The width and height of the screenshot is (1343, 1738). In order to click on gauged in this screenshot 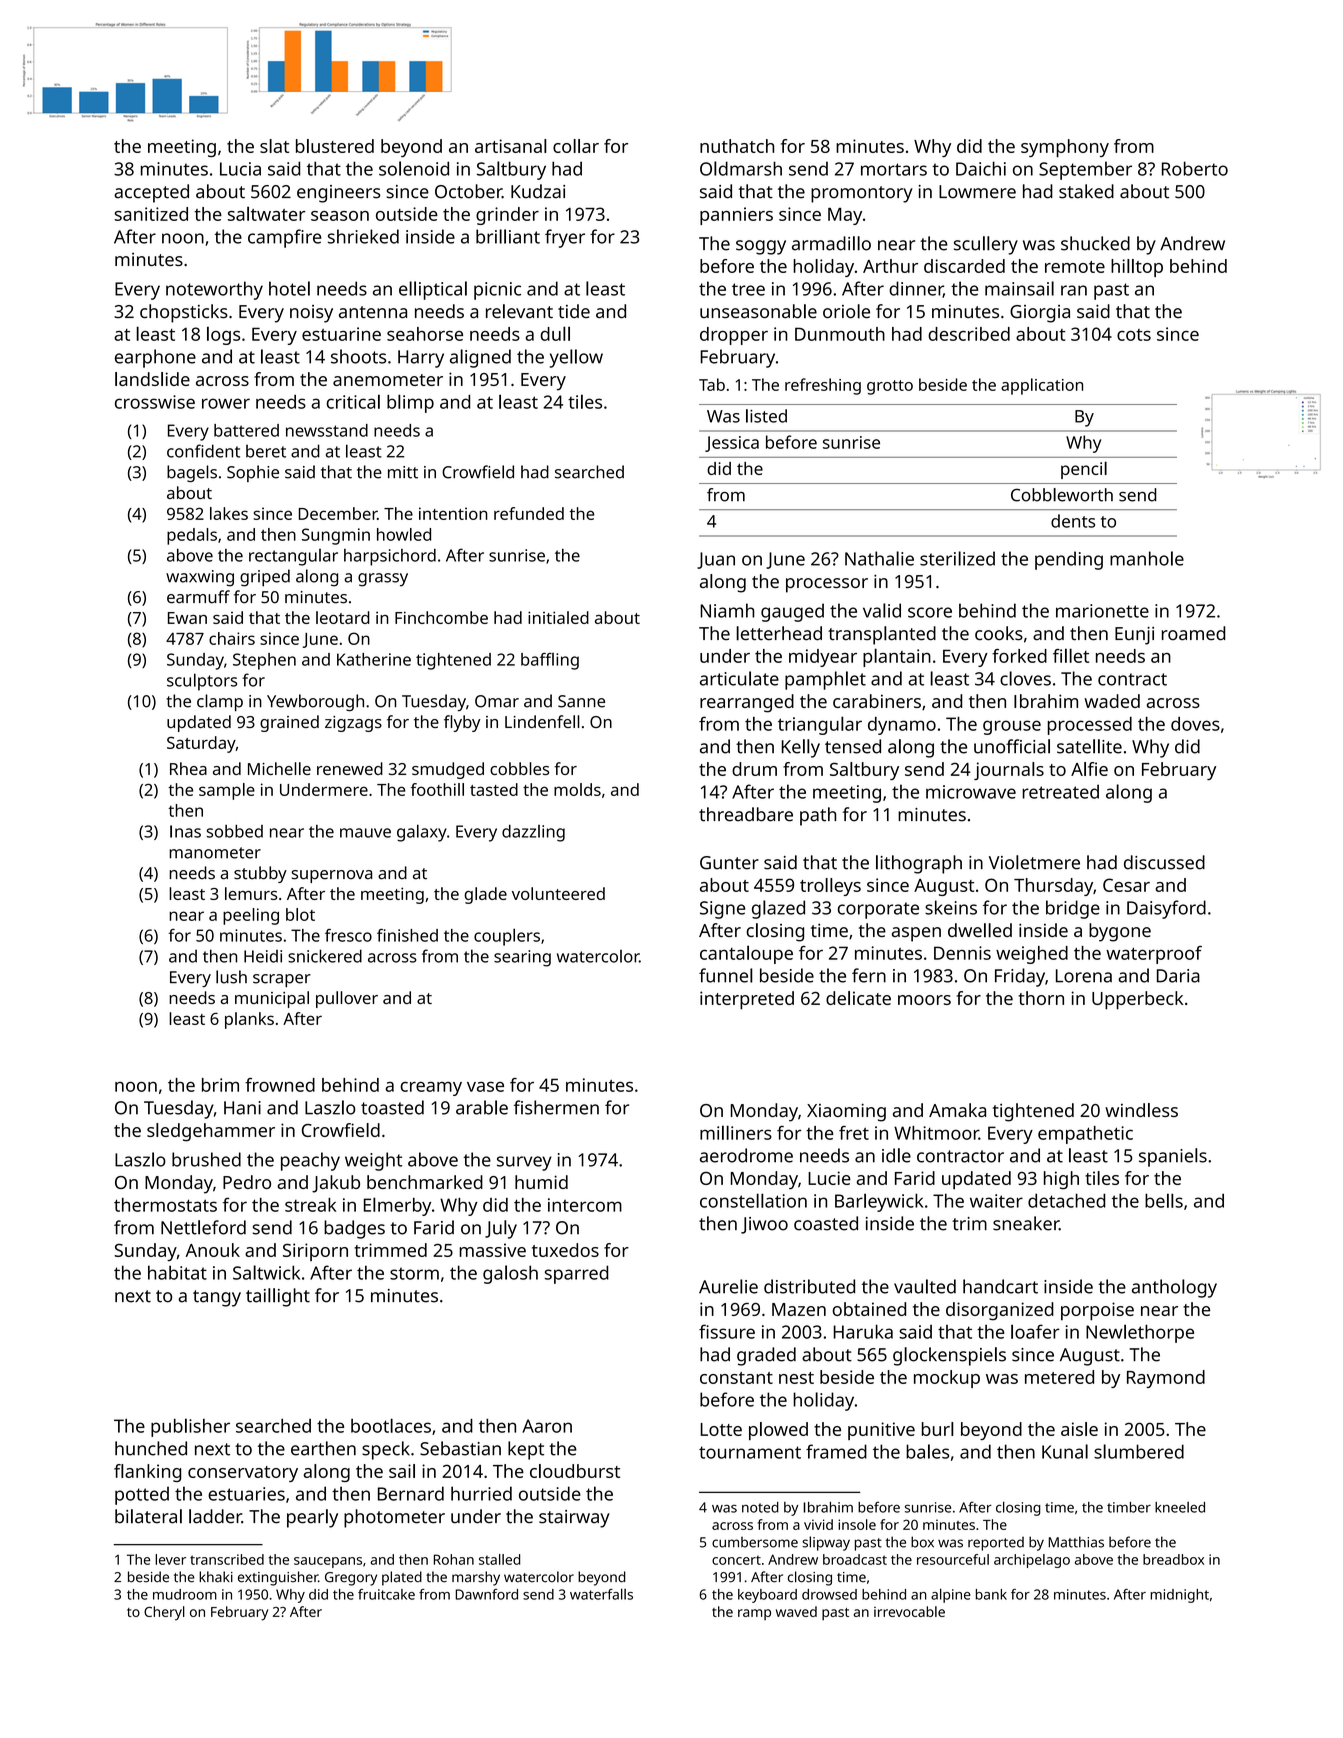, I will do `click(792, 612)`.
